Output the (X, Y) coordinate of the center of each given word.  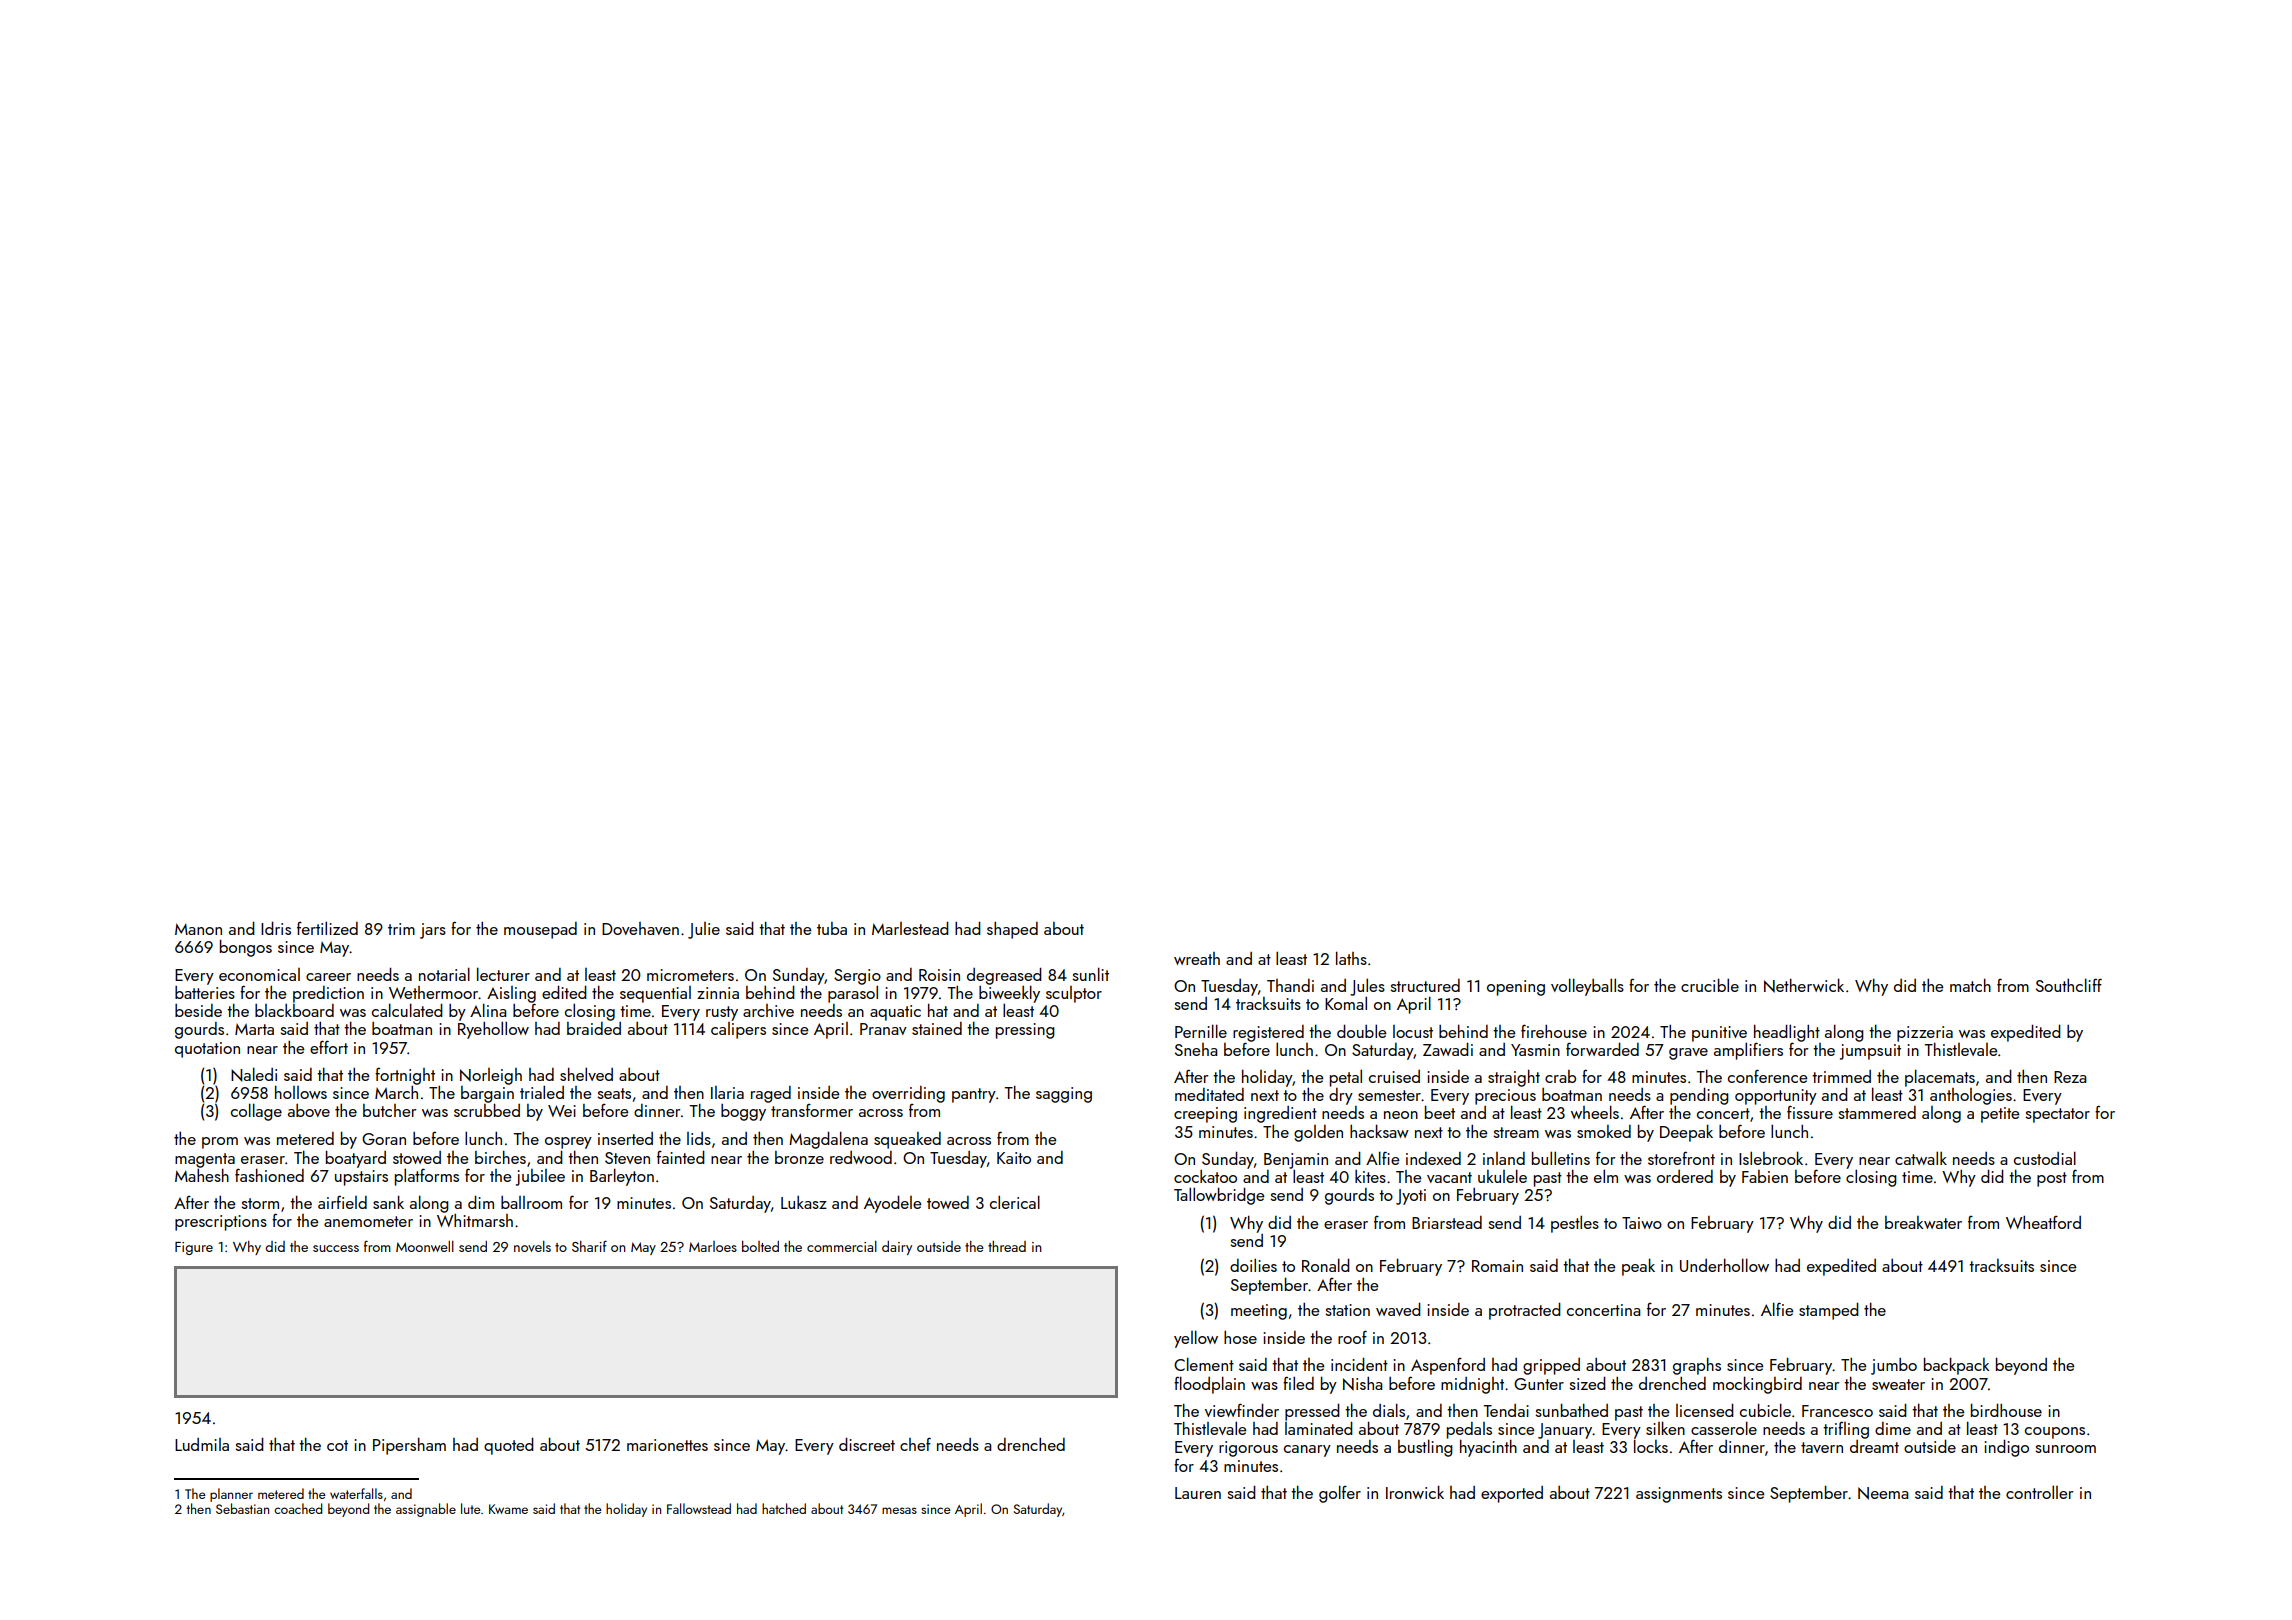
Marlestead (910, 928)
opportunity (1776, 1097)
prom (220, 1143)
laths (1351, 958)
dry (1341, 1096)
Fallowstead (699, 1508)
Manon (198, 929)
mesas (899, 1510)
